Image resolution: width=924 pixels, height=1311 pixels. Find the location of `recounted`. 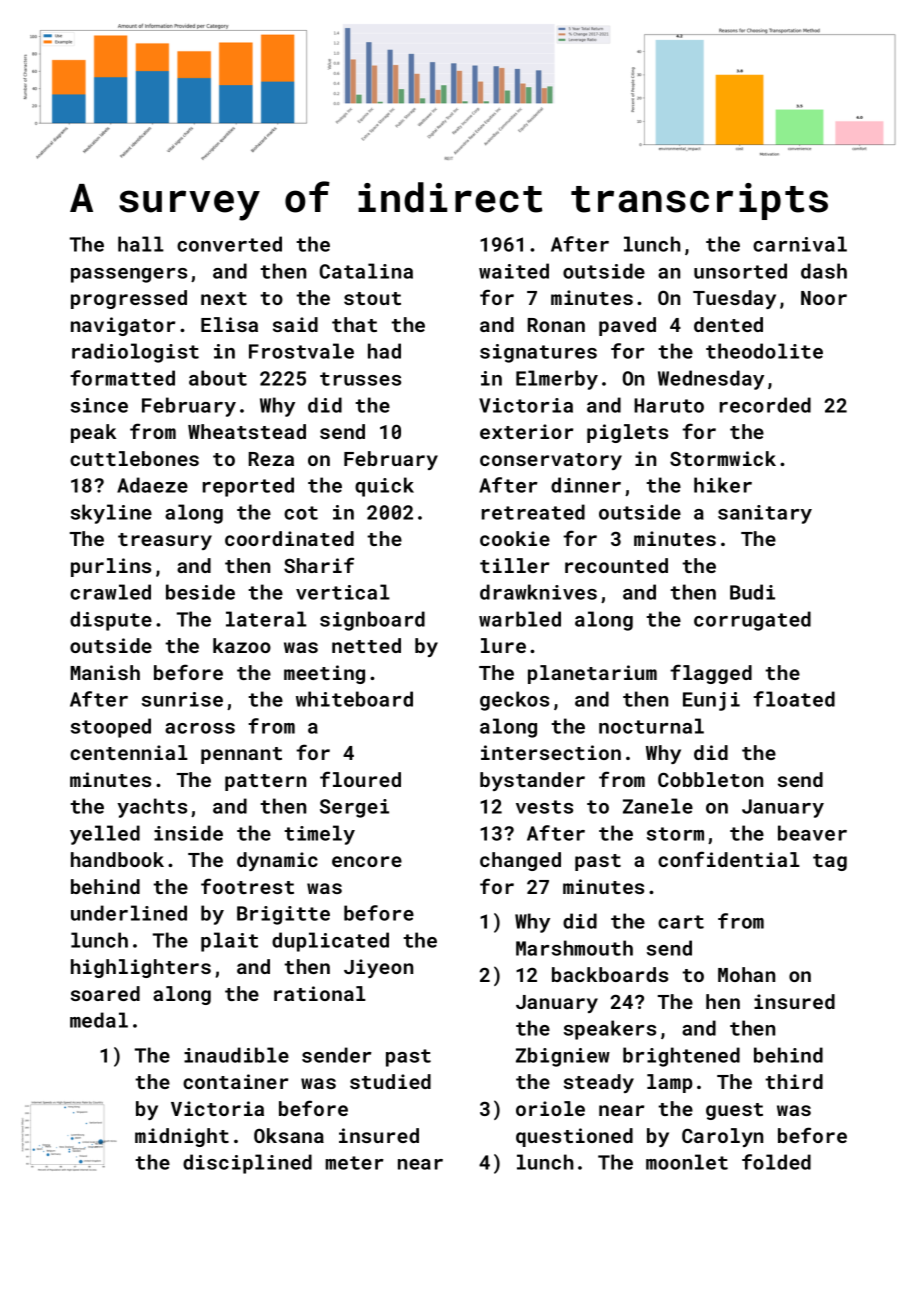

recounted is located at coordinates (616, 565).
